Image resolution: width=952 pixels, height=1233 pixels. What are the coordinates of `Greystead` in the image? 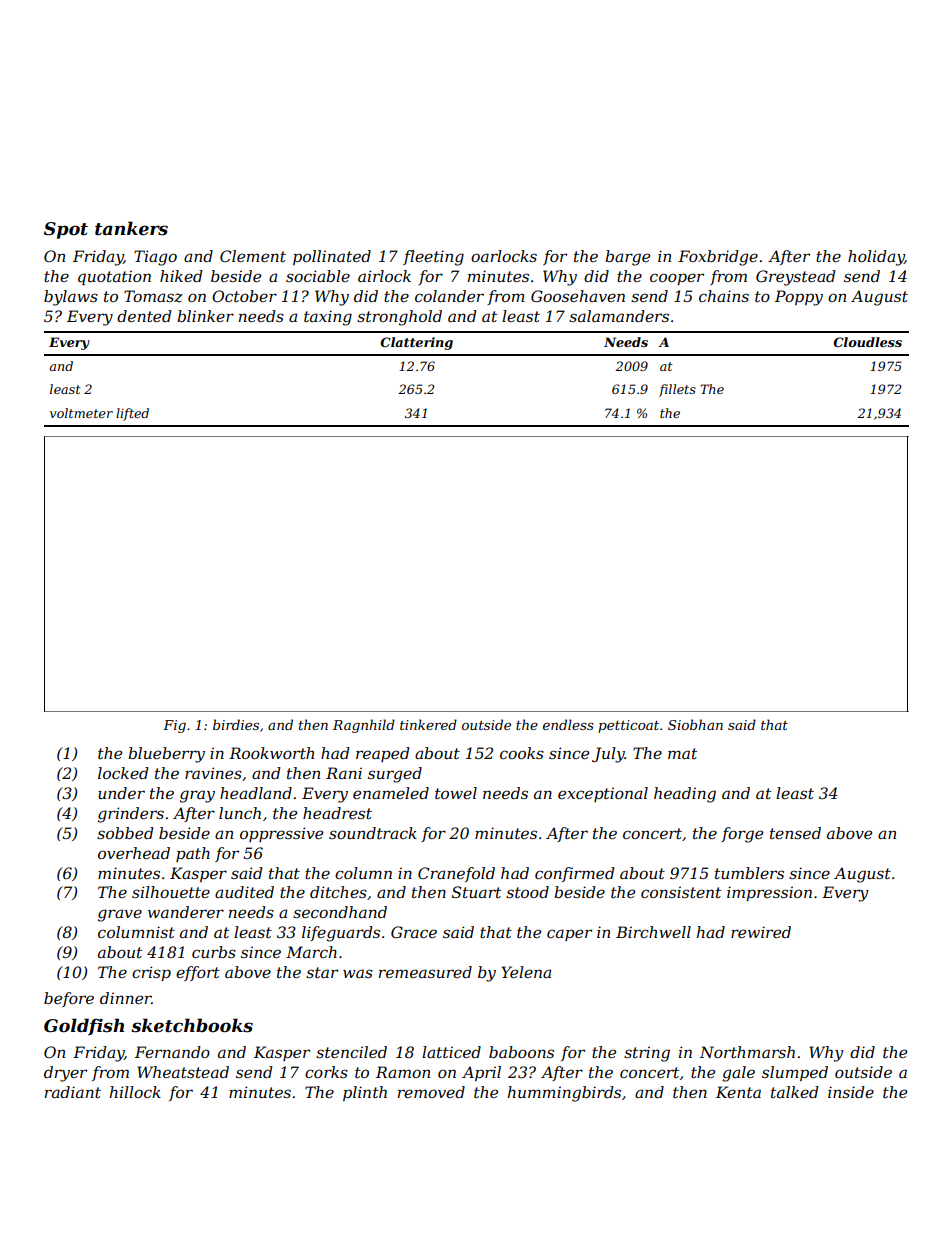 It's located at (796, 278).
